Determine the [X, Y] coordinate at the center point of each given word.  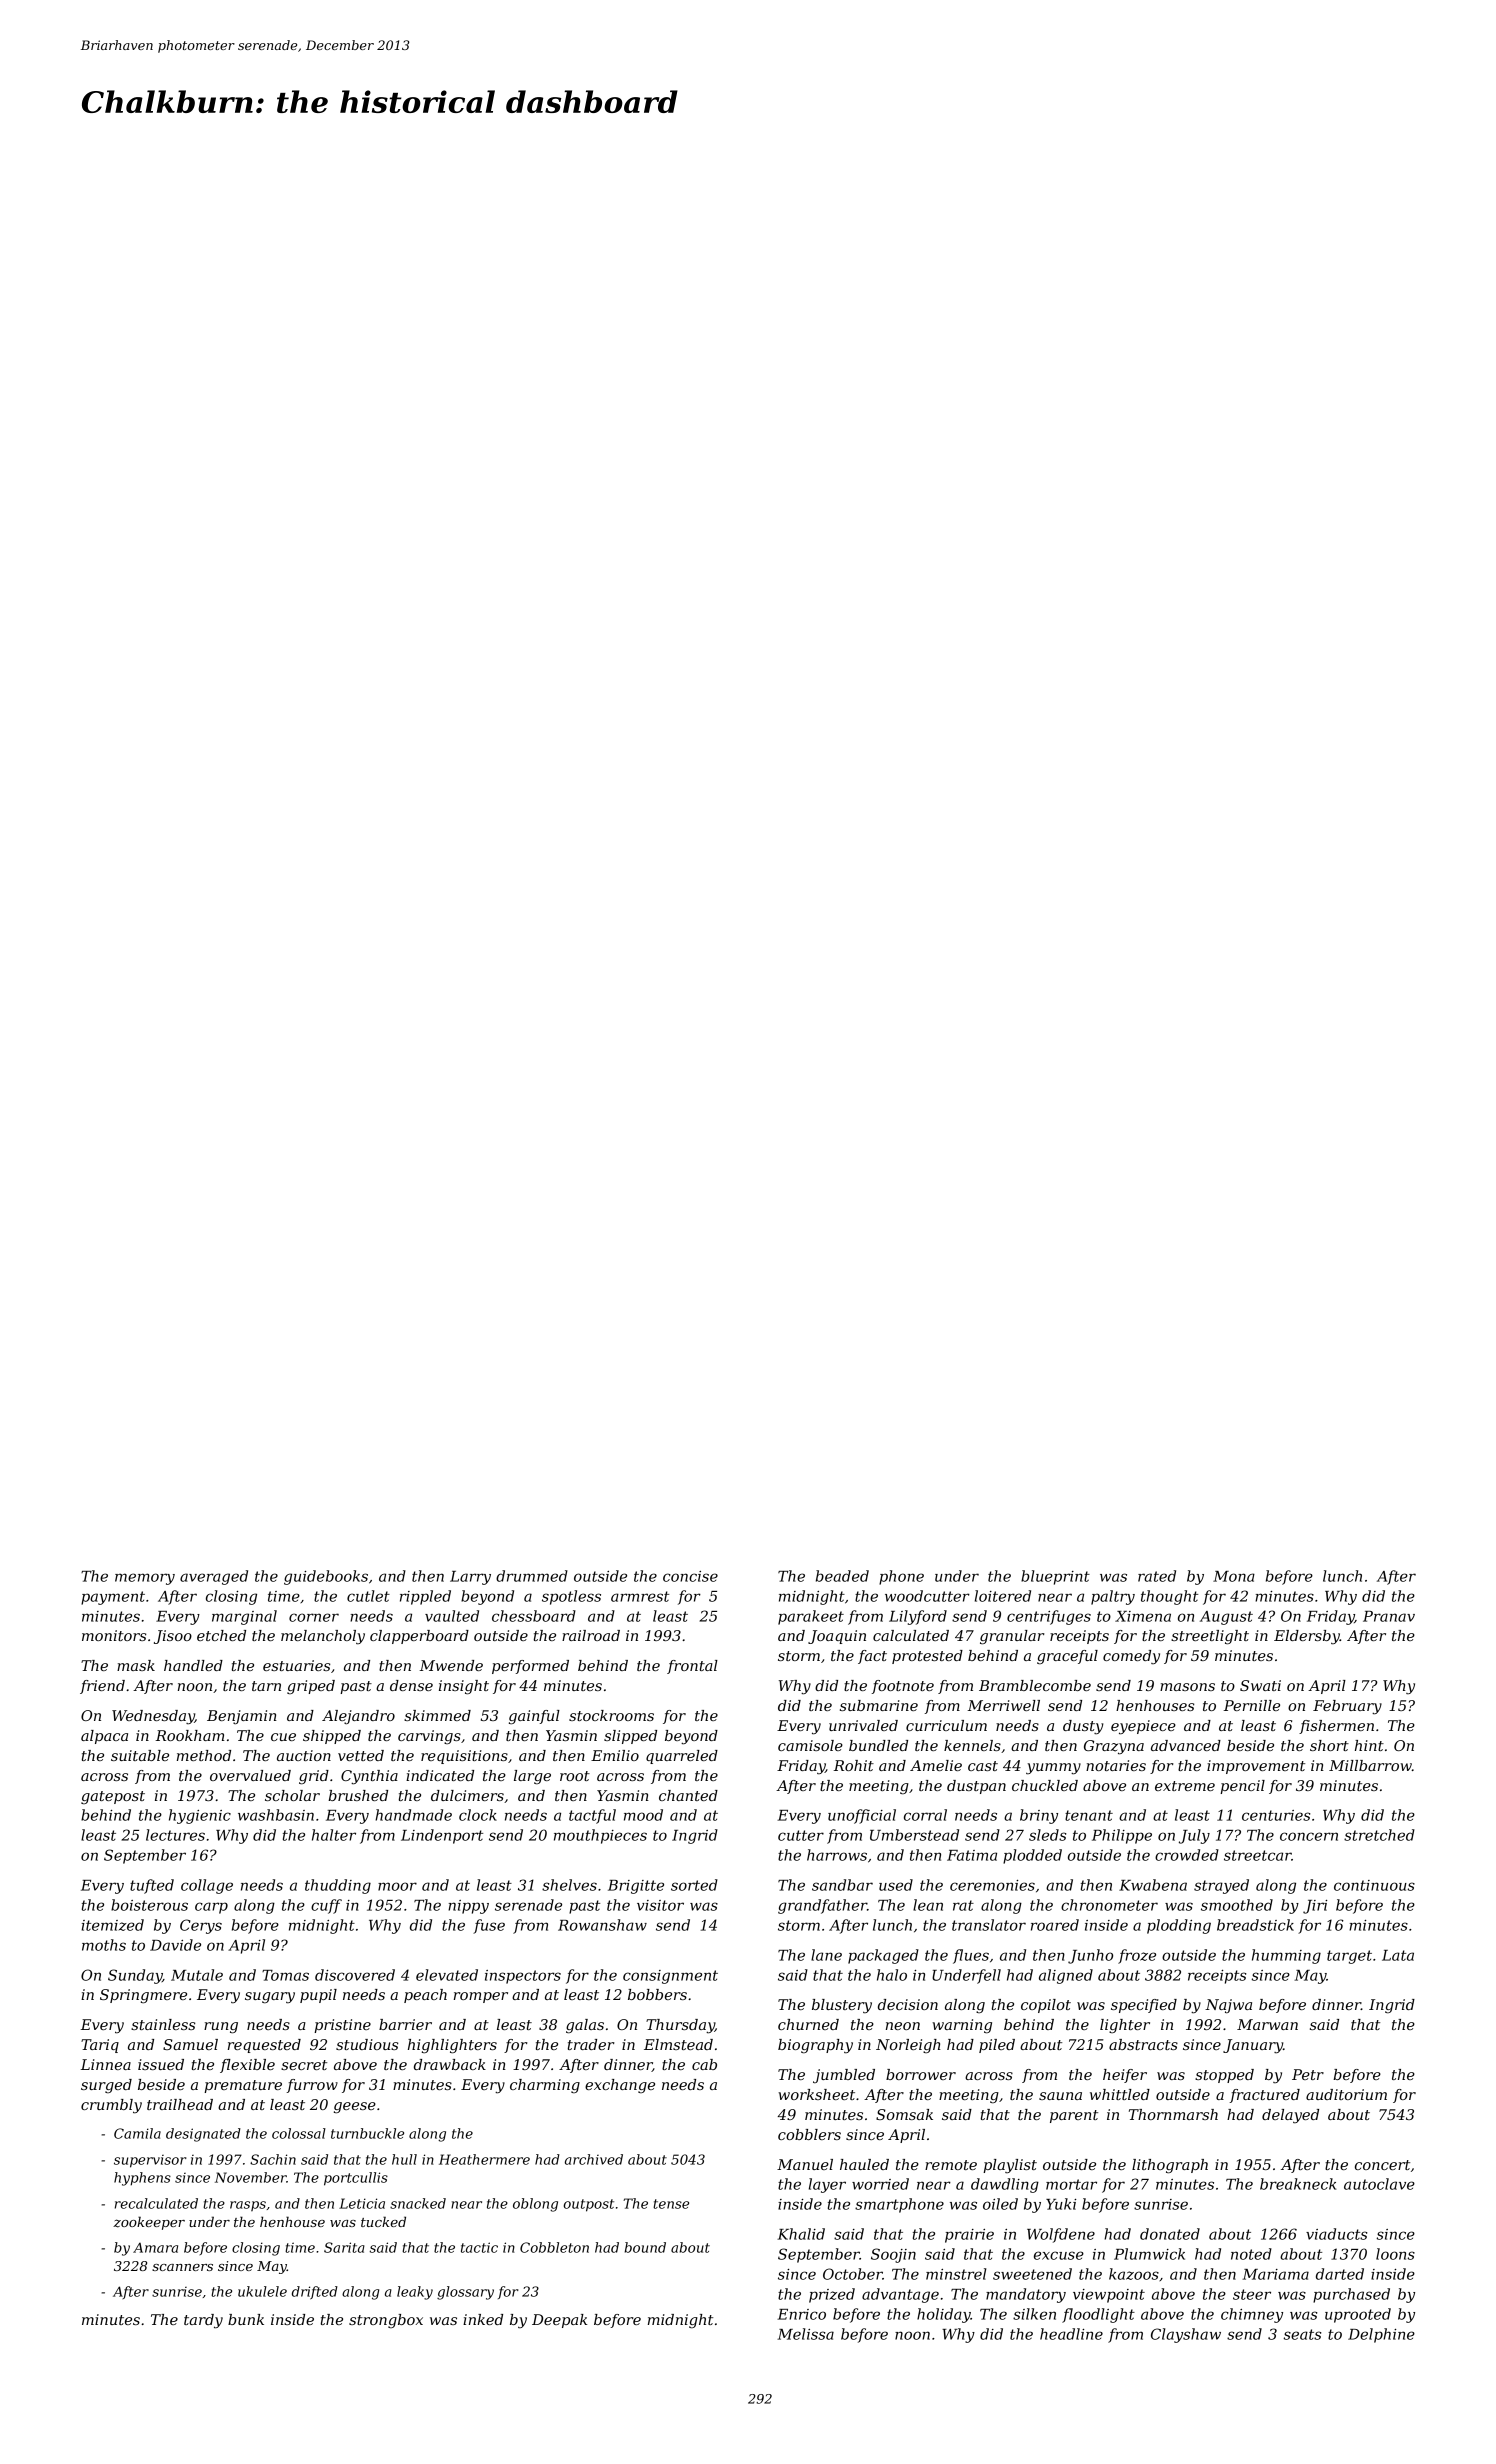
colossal [299, 2133]
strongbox [386, 2321]
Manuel [805, 2164]
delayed [1290, 2116]
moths [104, 1945]
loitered [1003, 1596]
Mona [1234, 1576]
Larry [470, 1578]
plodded [1032, 1856]
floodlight [1098, 2315]
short [1329, 1745]
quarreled [682, 1757]
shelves [569, 1885]
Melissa [805, 2334]
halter [334, 1835]
